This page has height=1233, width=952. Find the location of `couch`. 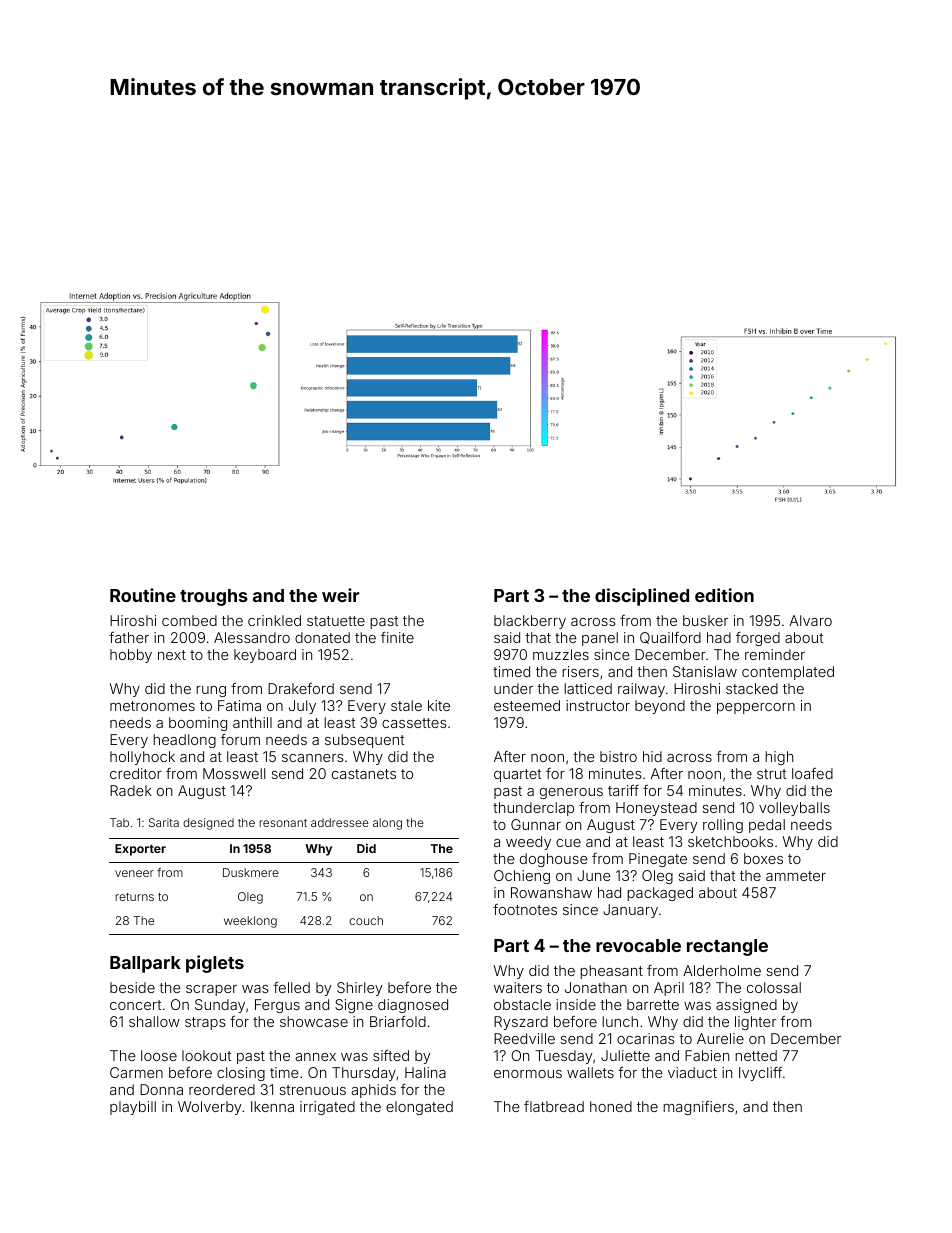

couch is located at coordinates (366, 920).
